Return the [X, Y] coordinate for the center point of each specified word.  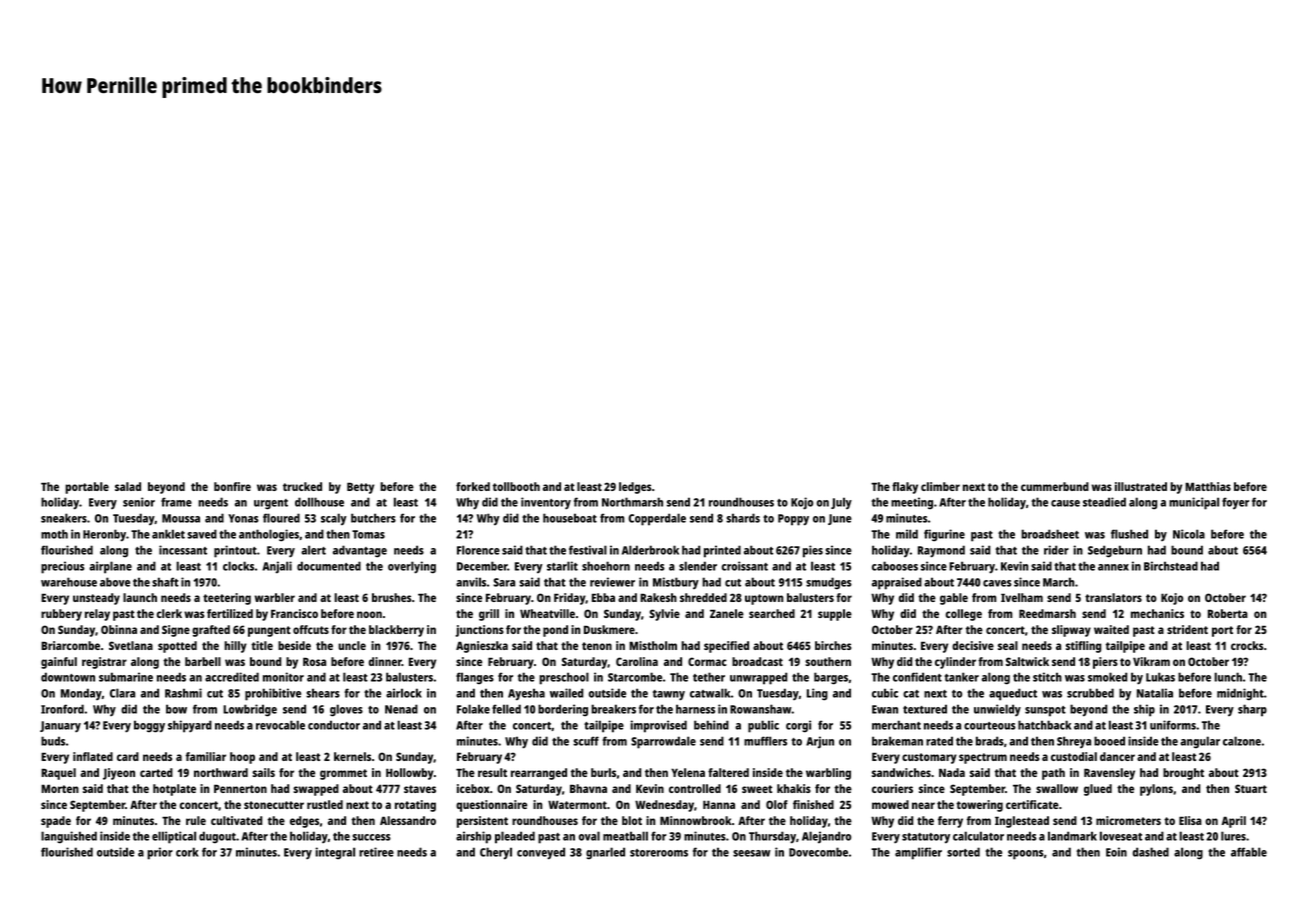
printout [235, 551]
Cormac [707, 661]
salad [128, 486]
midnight [1240, 694]
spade [56, 822]
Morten [60, 788]
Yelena [688, 772]
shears [323, 693]
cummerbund [1055, 486]
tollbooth [516, 486]
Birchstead [1171, 566]
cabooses [895, 566]
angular [1200, 742]
